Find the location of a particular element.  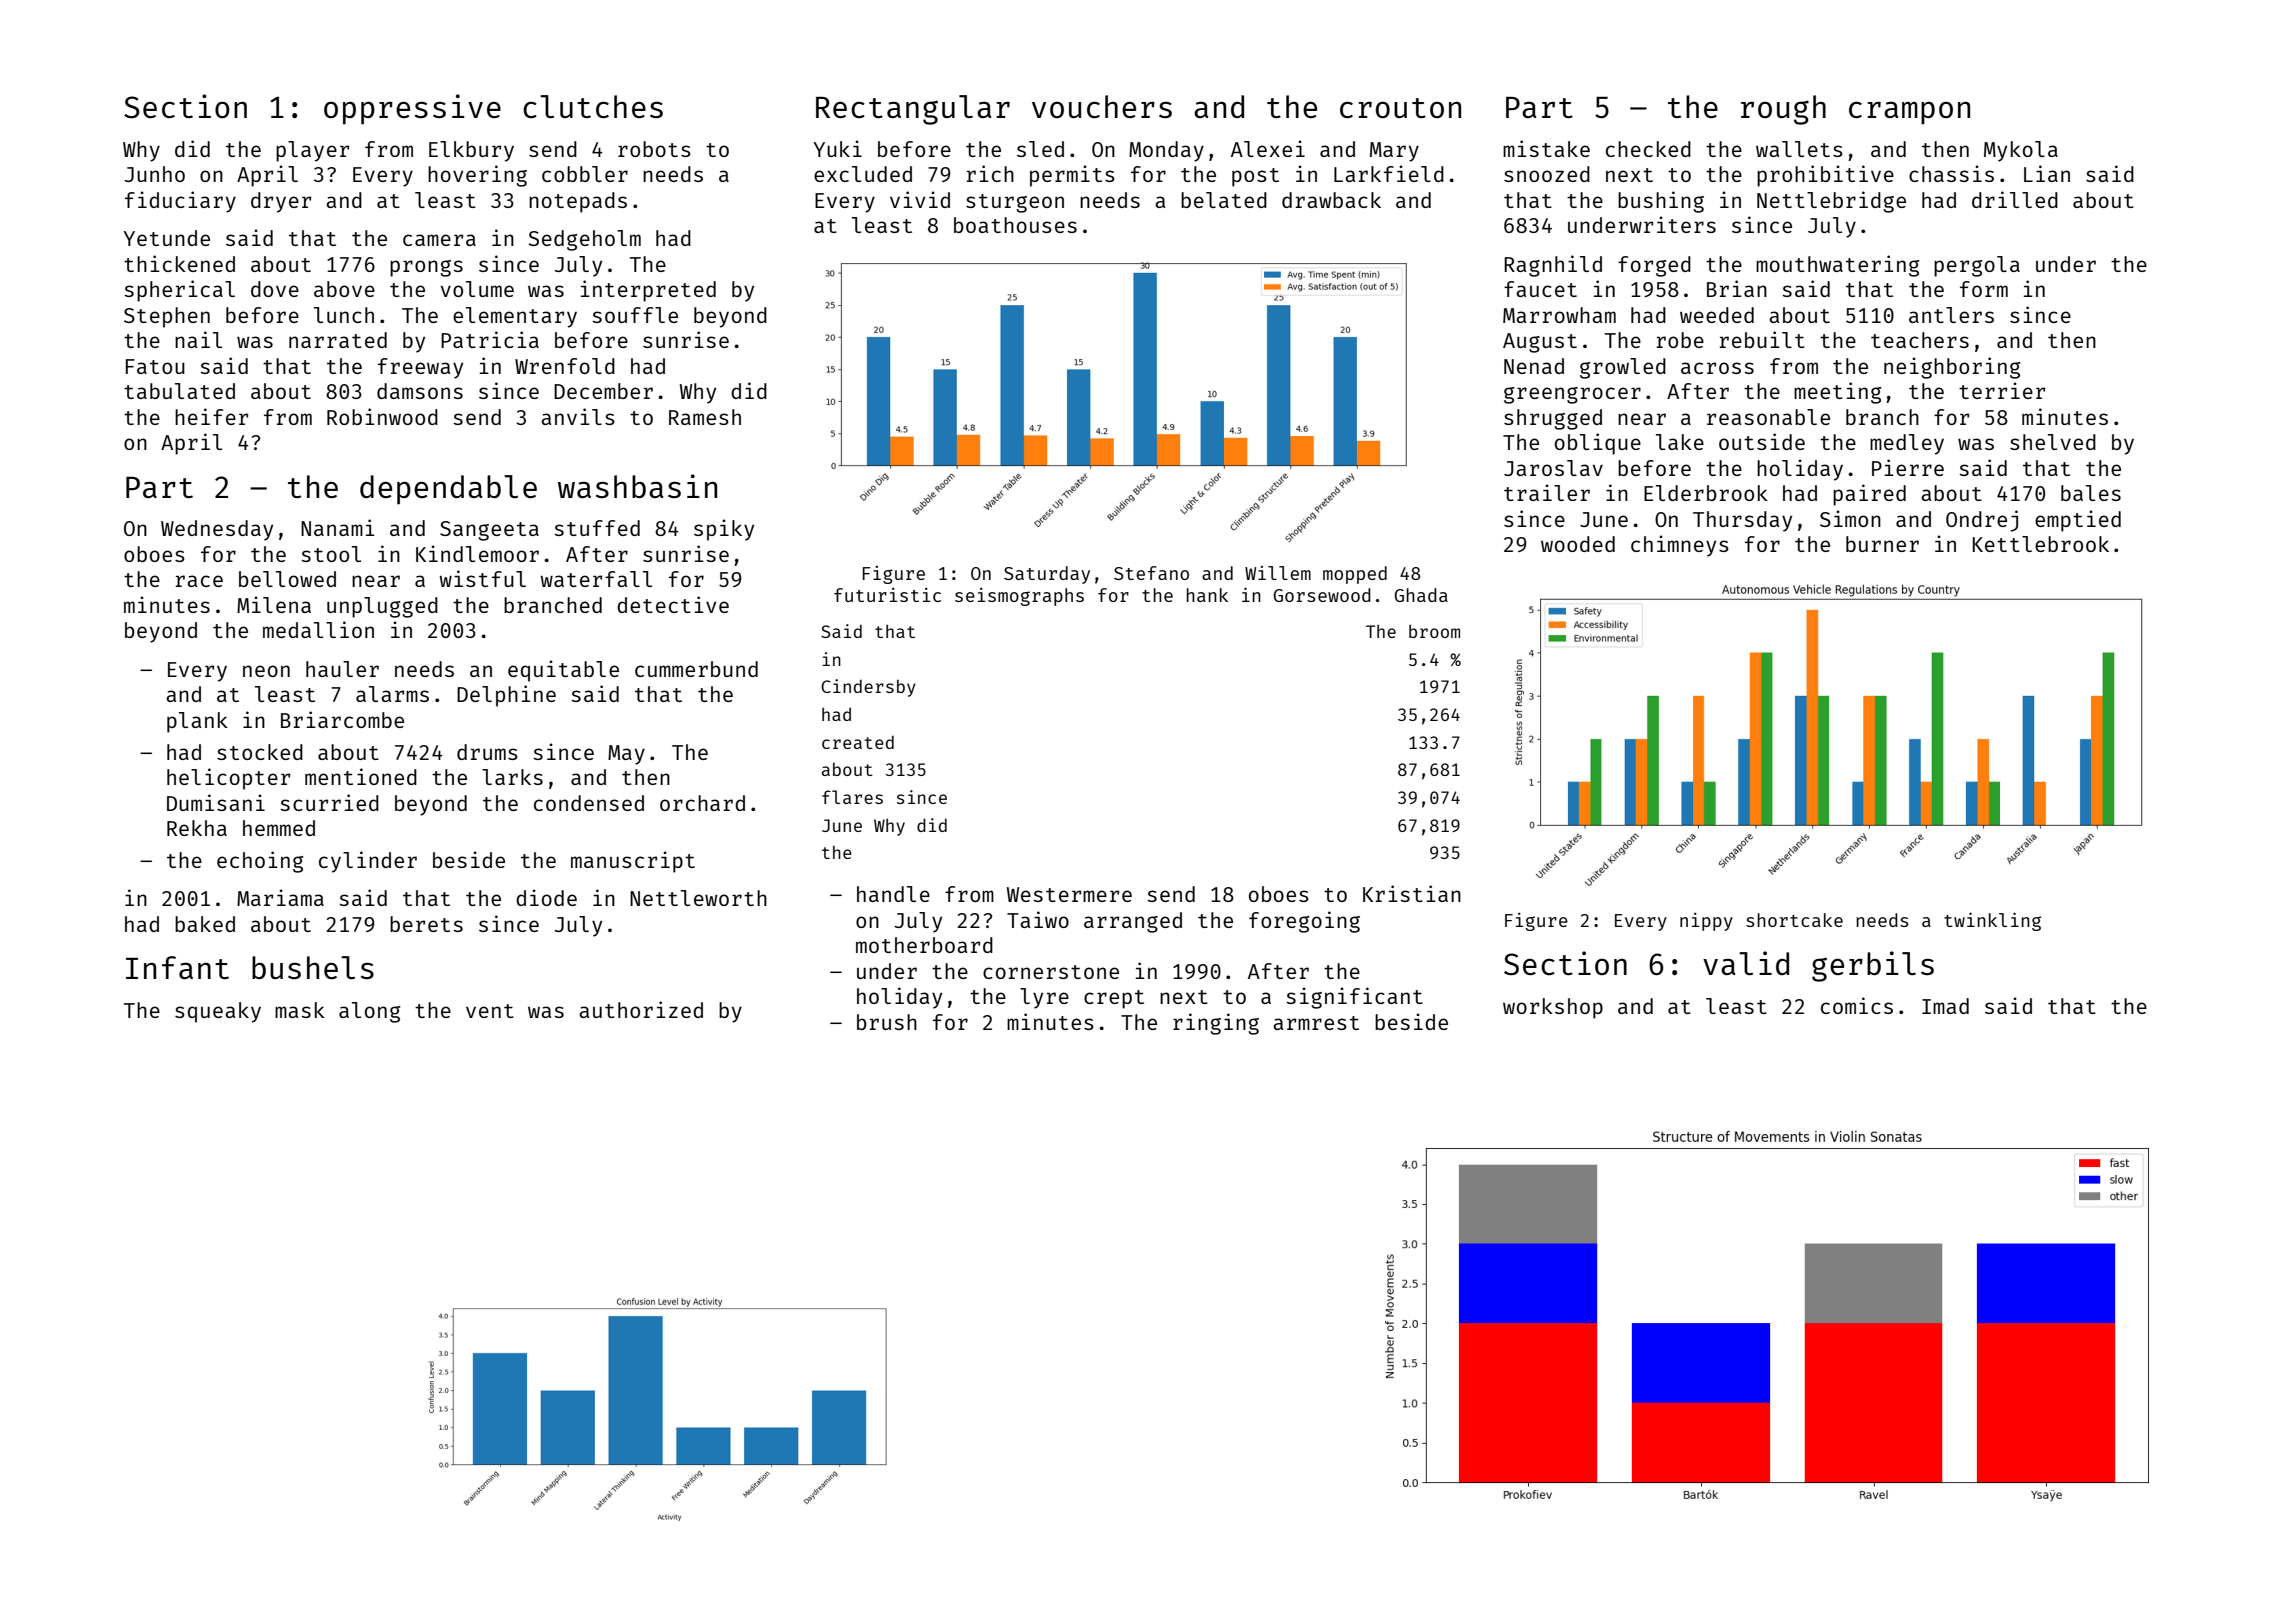

comics is located at coordinates (1857, 1005).
